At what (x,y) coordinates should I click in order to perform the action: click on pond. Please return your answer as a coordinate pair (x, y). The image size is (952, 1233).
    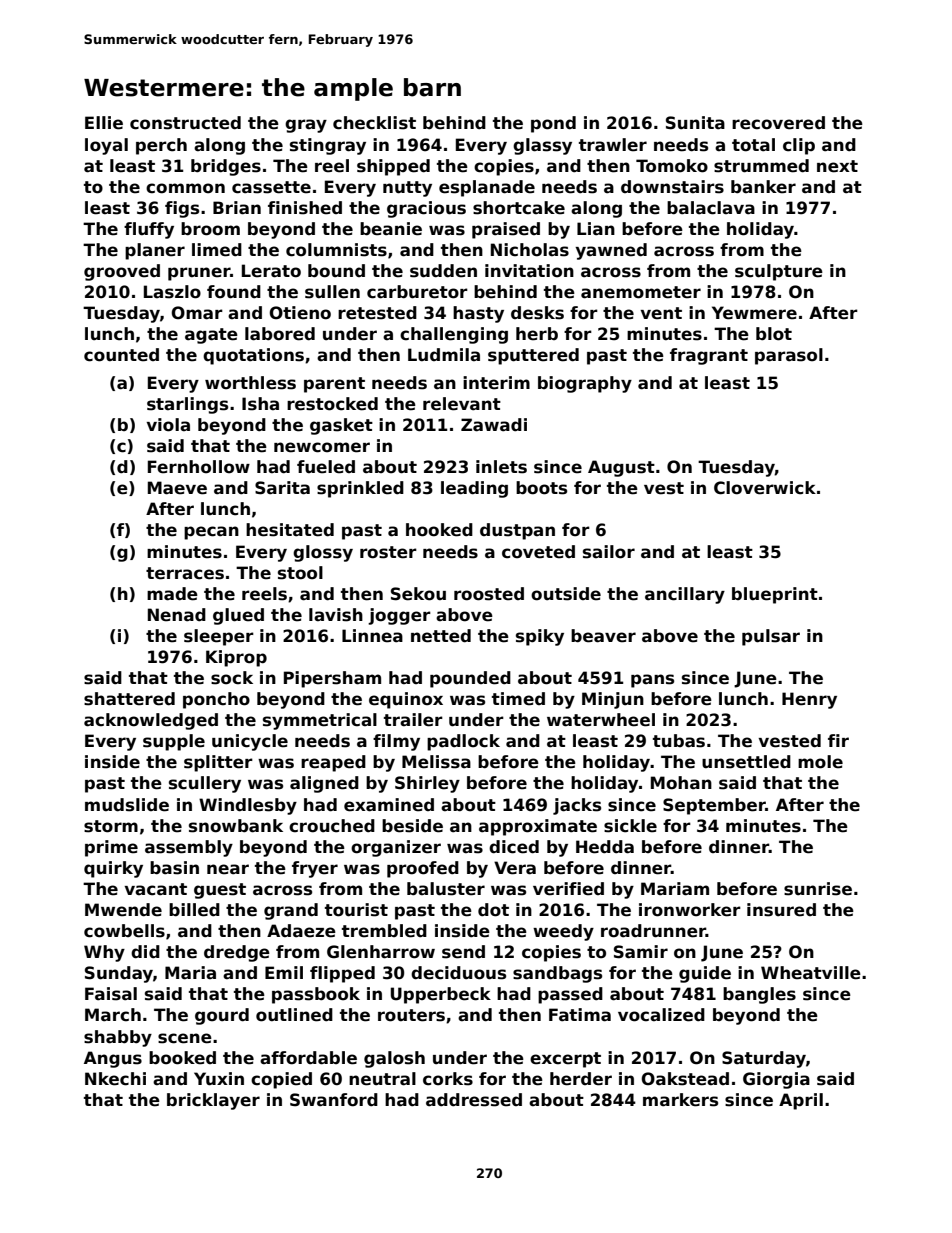
    Looking at the image, I should click on (553, 124).
